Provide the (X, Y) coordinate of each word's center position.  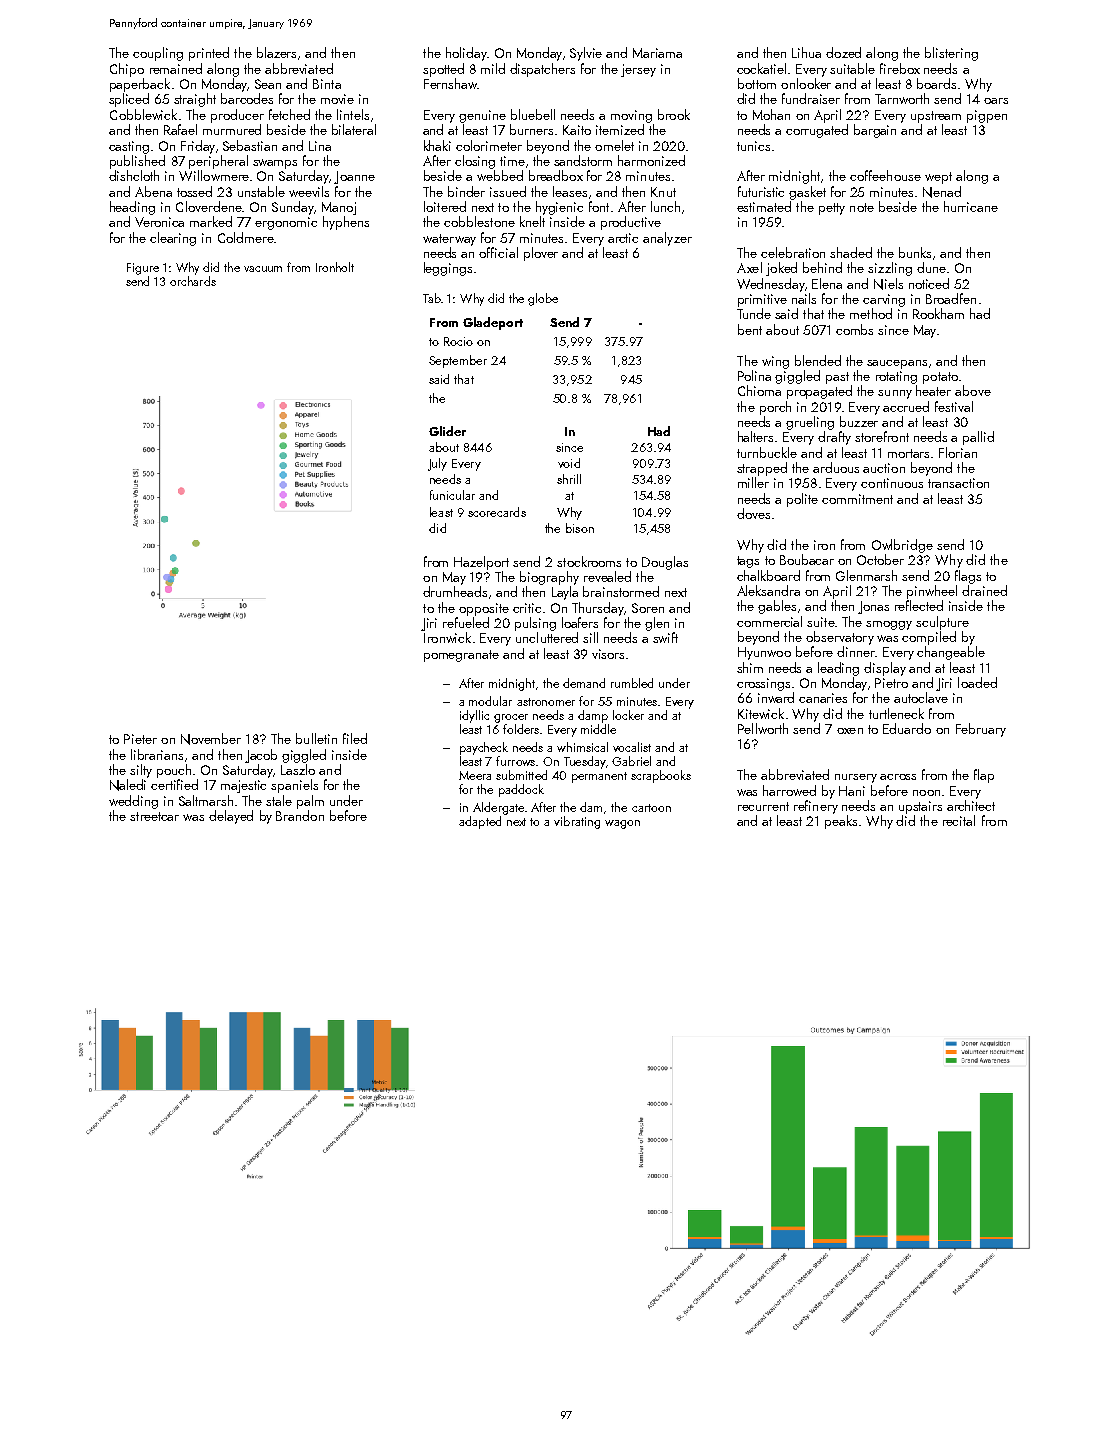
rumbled (632, 683)
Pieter (140, 739)
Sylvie (586, 54)
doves (753, 513)
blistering (951, 54)
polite (802, 500)
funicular (452, 495)
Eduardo (907, 728)
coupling (158, 54)
